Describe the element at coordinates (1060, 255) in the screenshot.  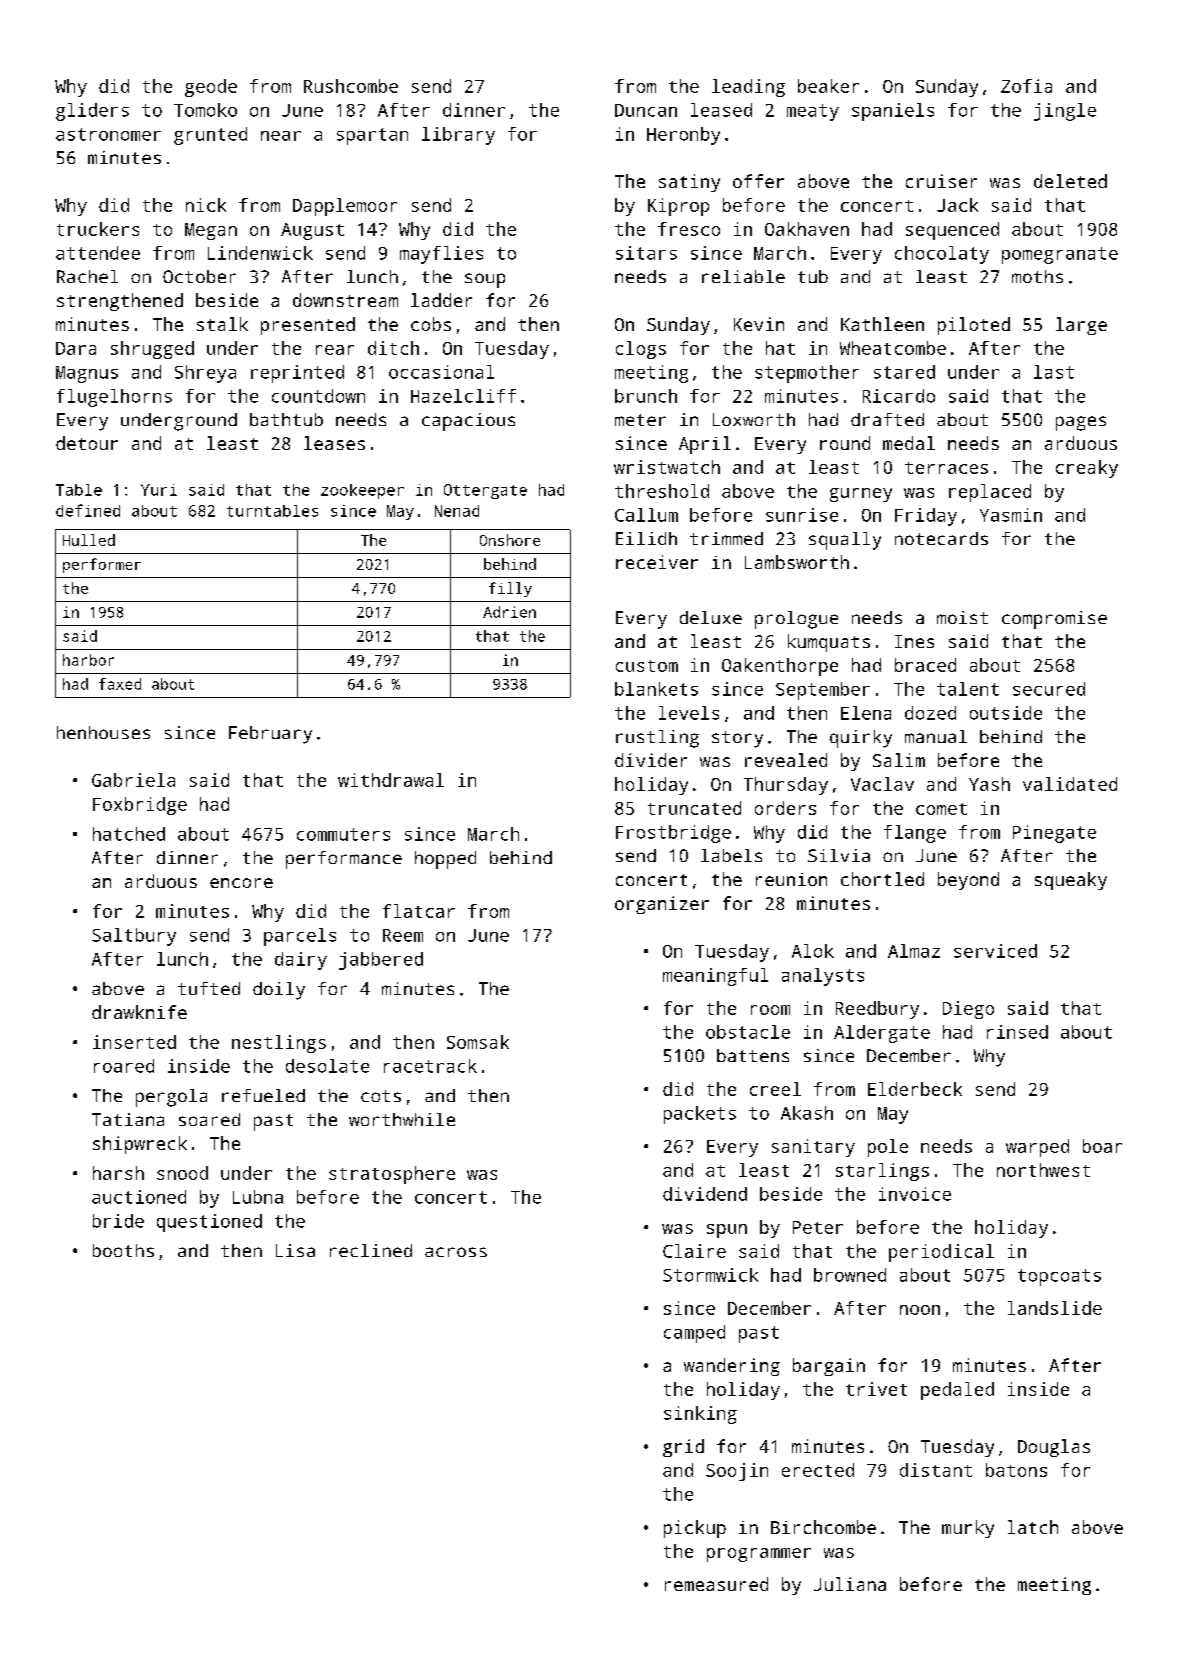
I see `pomegranate` at that location.
